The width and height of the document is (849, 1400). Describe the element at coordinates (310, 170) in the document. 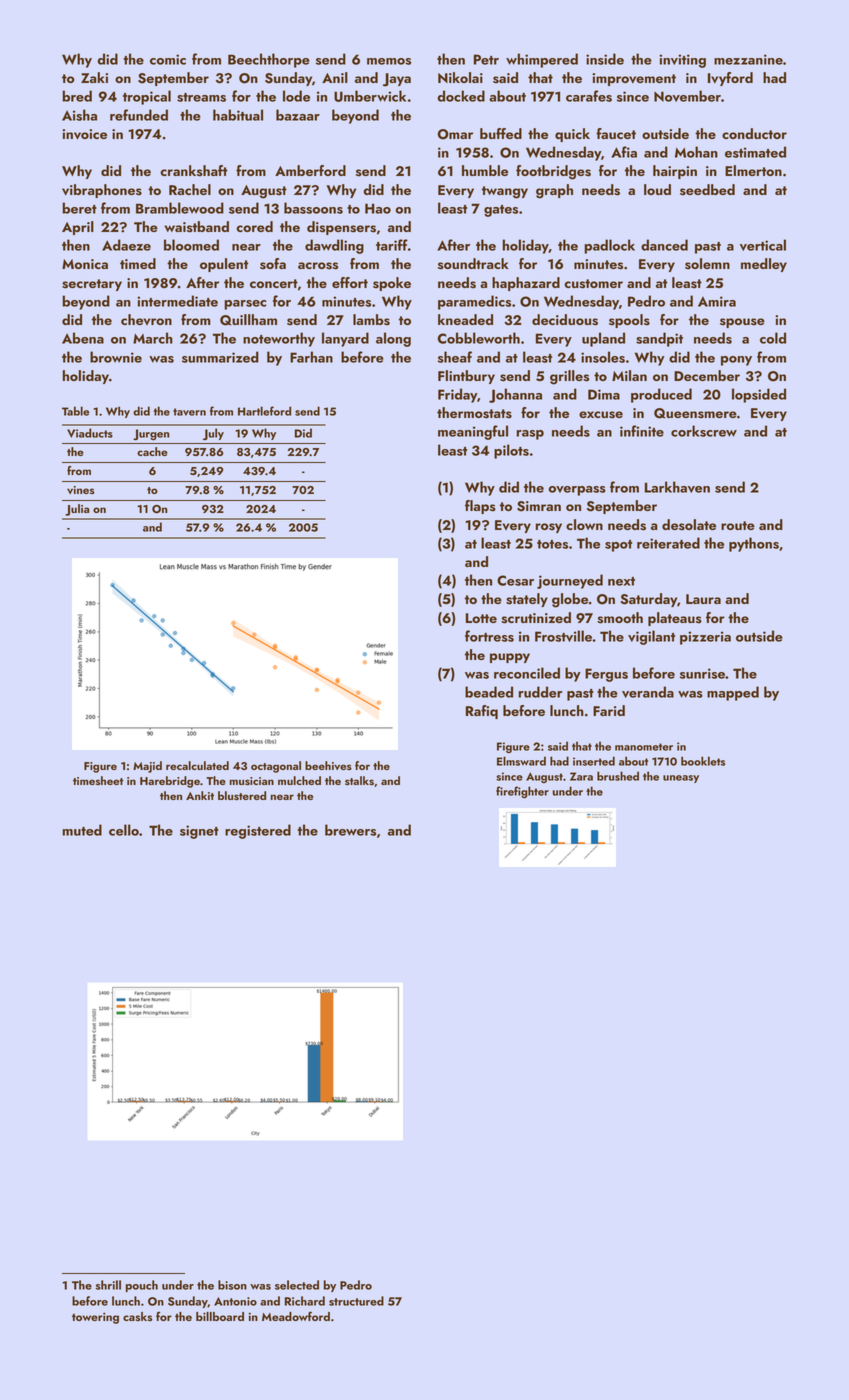

I see `Amberford` at that location.
